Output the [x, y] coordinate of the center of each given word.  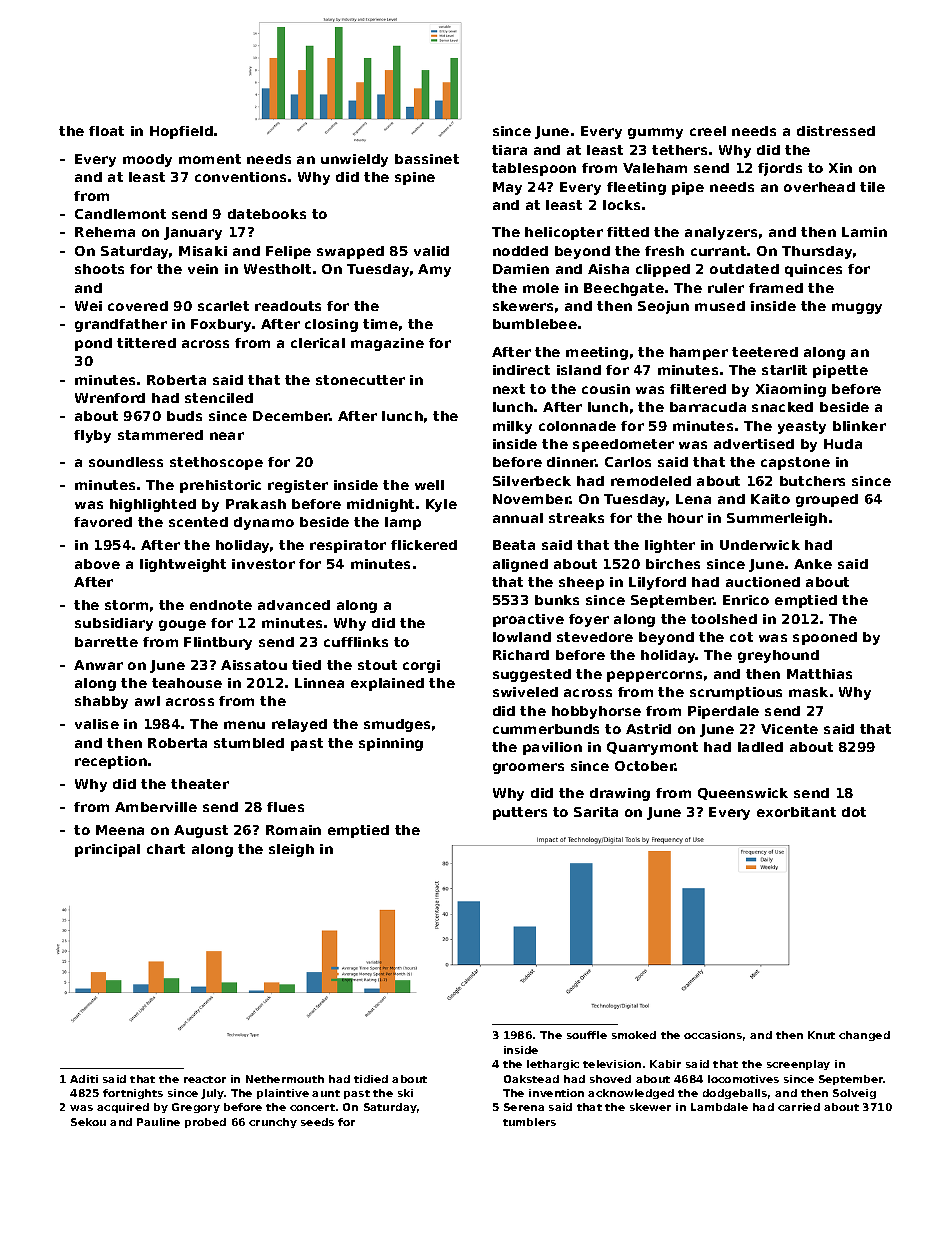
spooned [825, 638]
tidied [371, 1079]
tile [872, 187]
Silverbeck [532, 481]
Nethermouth [285, 1079]
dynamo [264, 523]
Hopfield [181, 132]
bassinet [427, 159]
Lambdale [719, 1107]
